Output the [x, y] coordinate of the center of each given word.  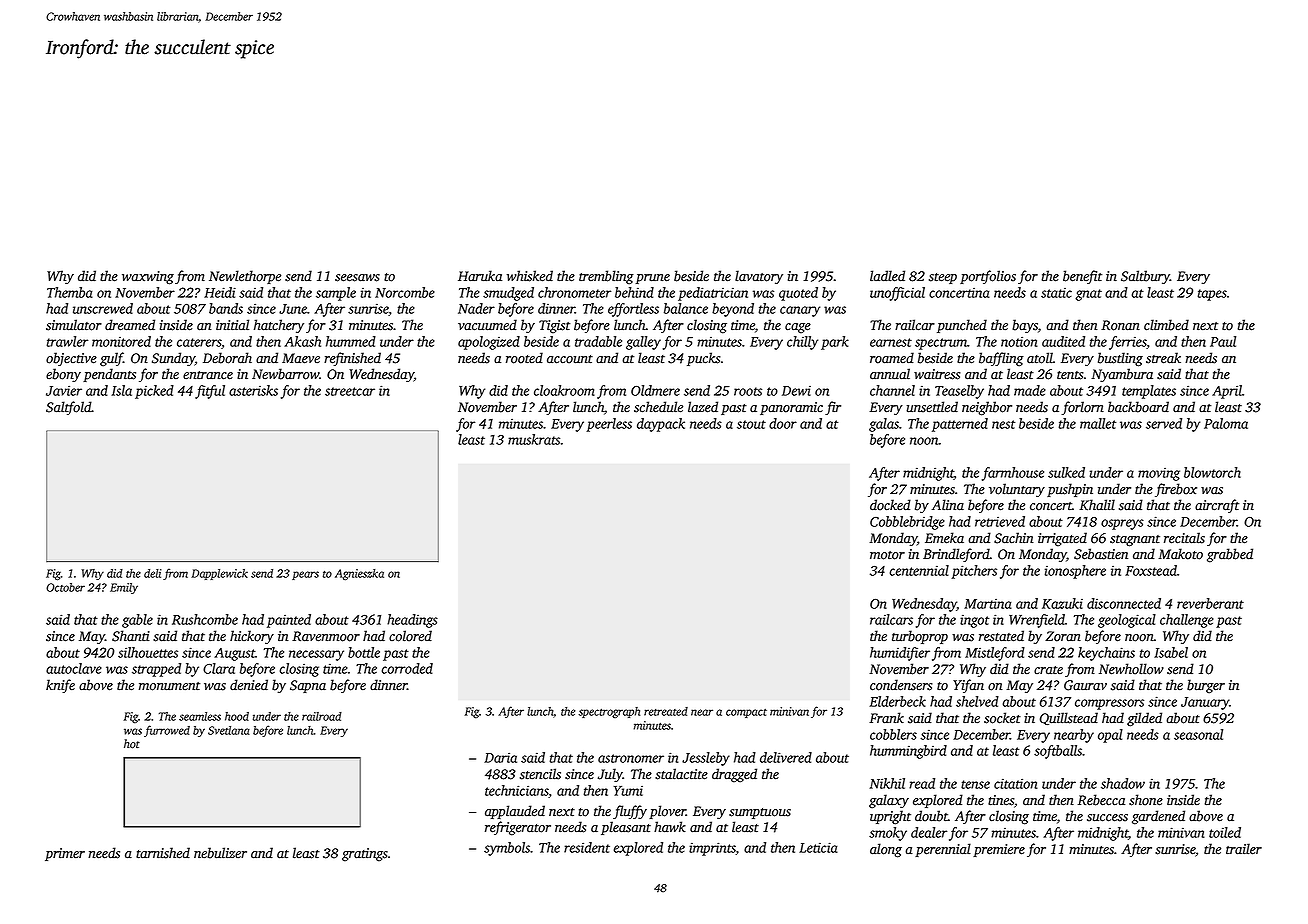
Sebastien [1101, 554]
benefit [1082, 277]
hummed [351, 341]
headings [412, 621]
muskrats [534, 439]
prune [653, 279]
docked [890, 505]
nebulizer [220, 853]
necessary [316, 655]
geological [1127, 621]
